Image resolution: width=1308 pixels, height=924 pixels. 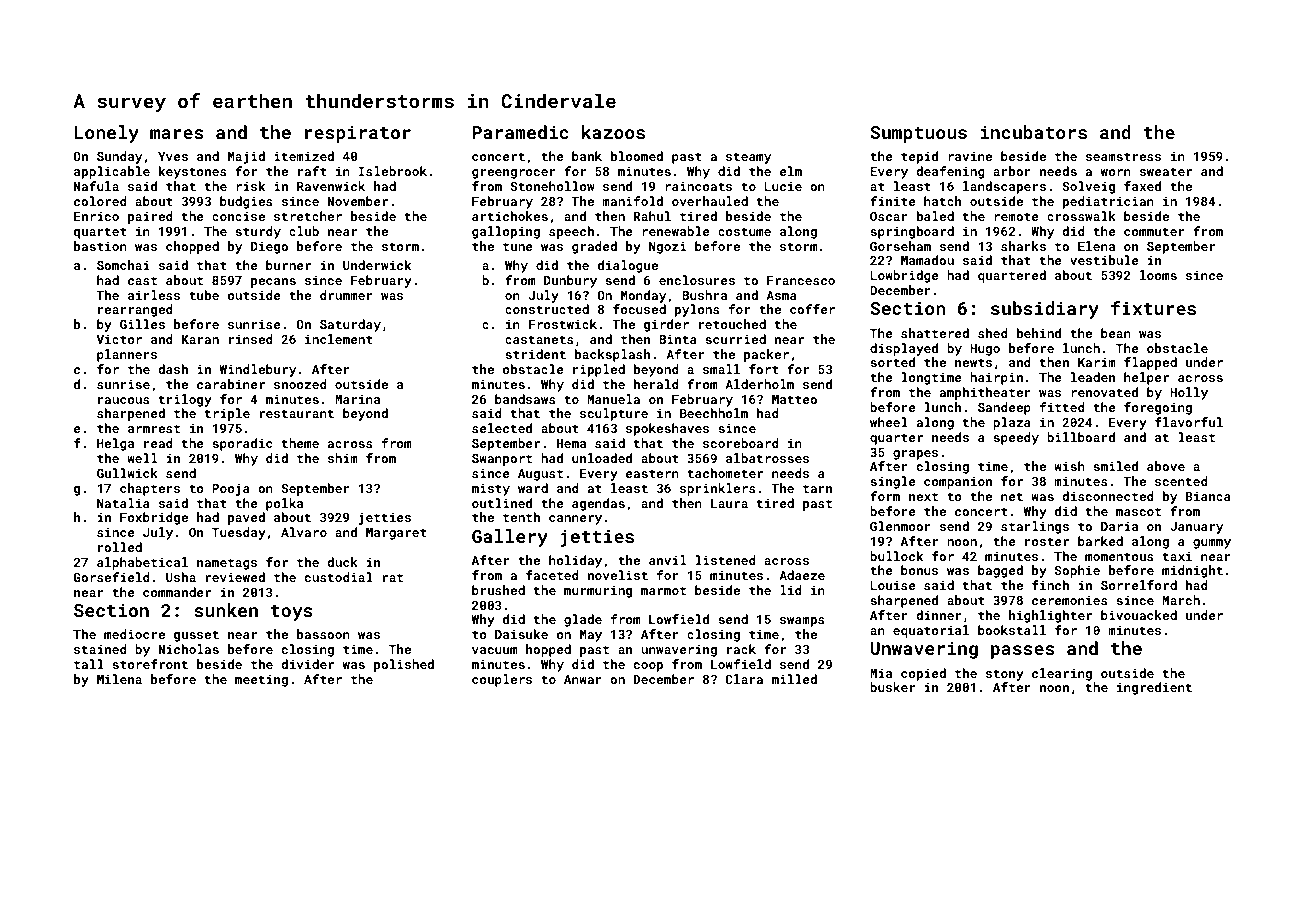 What do you see at coordinates (667, 247) in the screenshot?
I see `Ngozi` at bounding box center [667, 247].
